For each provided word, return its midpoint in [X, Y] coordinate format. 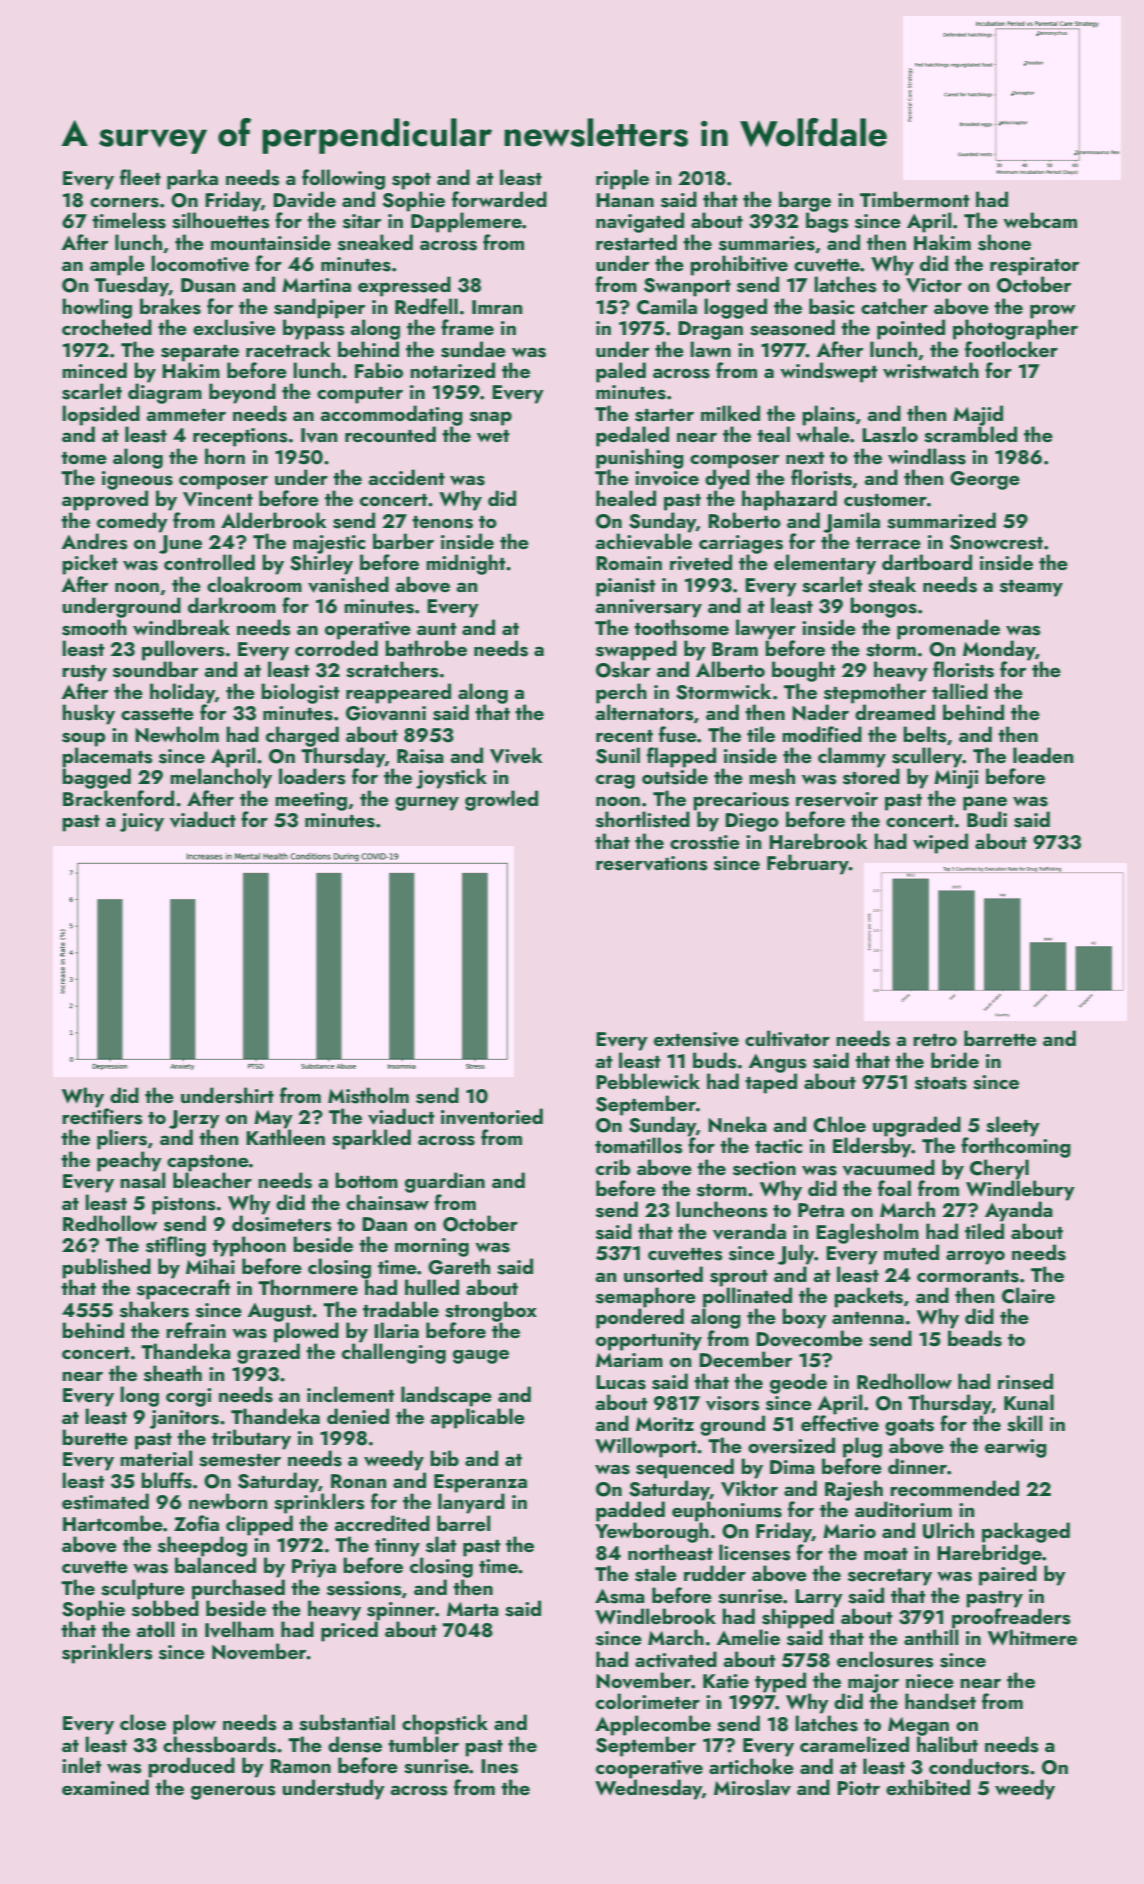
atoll [155, 1629]
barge [805, 201]
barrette [1000, 1038]
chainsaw [387, 1202]
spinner [401, 1611]
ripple [622, 179]
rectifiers [102, 1116]
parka [192, 179]
